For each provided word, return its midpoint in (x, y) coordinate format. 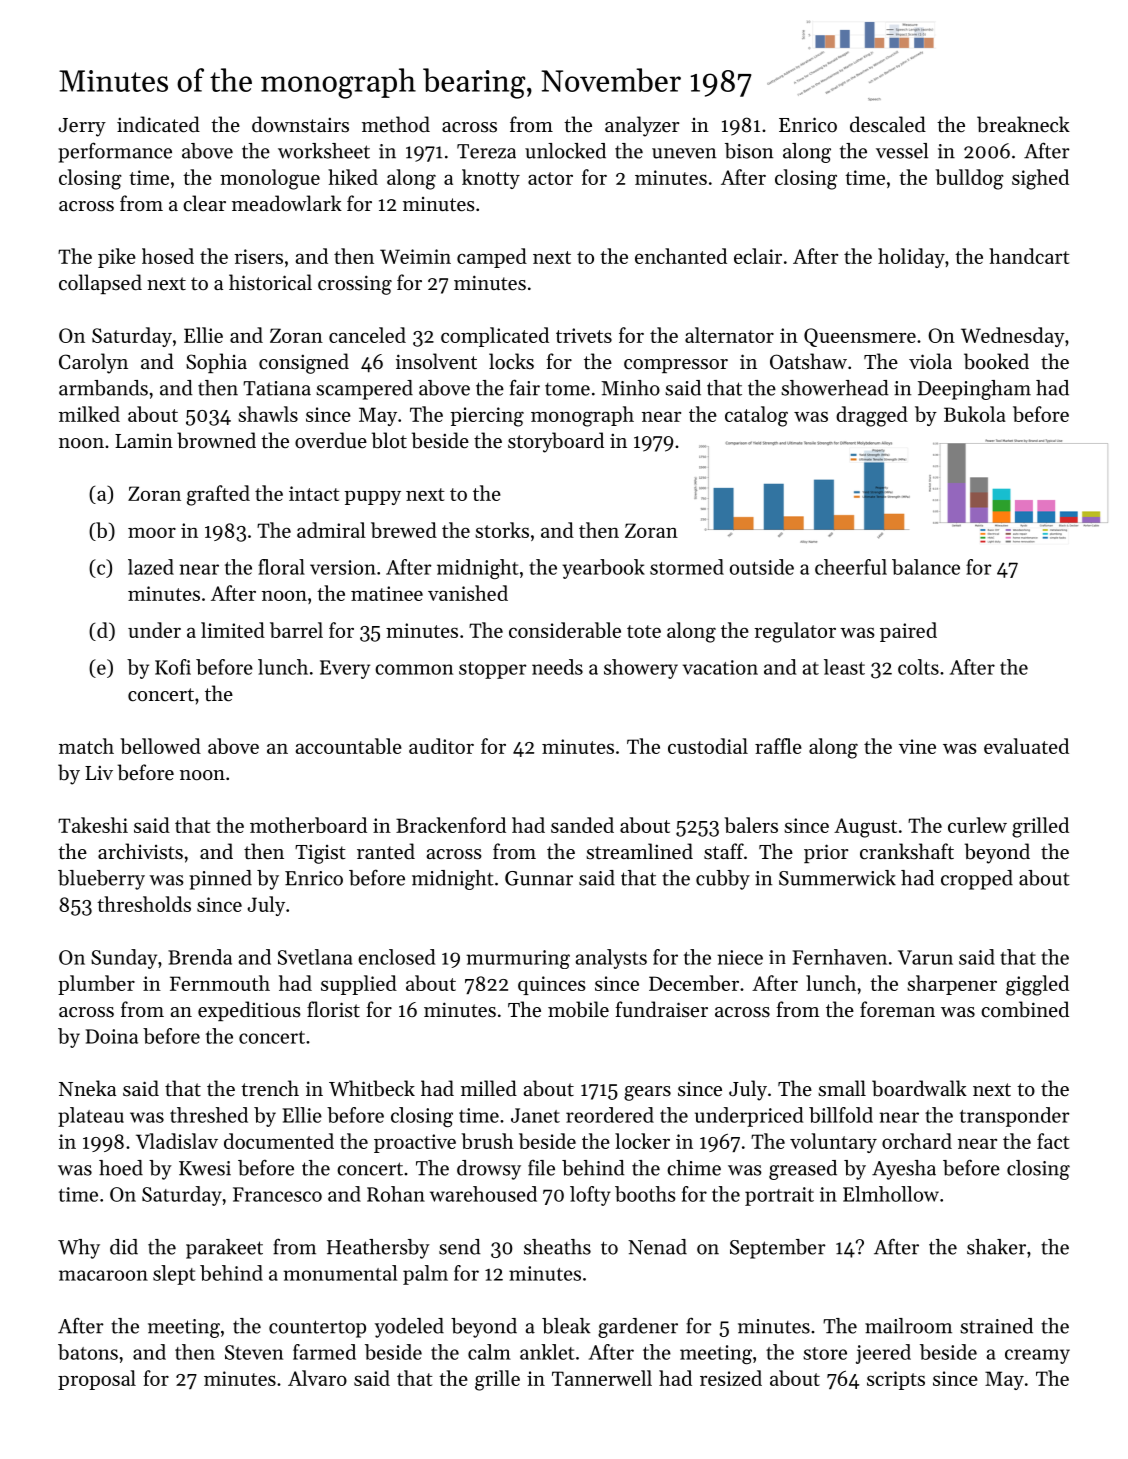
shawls (268, 414)
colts (918, 667)
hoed (121, 1168)
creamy (1037, 1356)
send (460, 1247)
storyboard (556, 442)
